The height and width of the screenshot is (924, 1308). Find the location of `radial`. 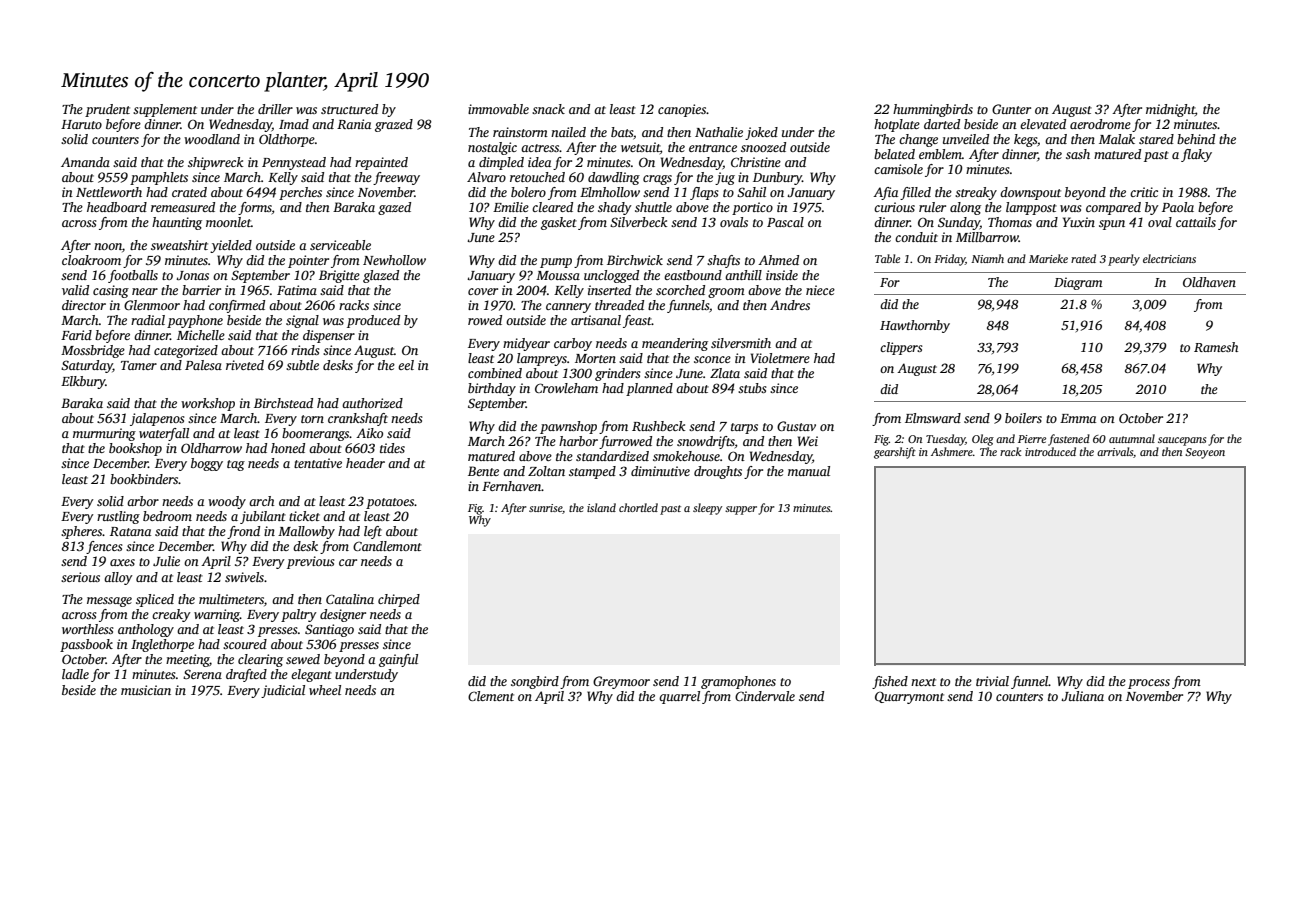

radial is located at coordinates (148, 320).
